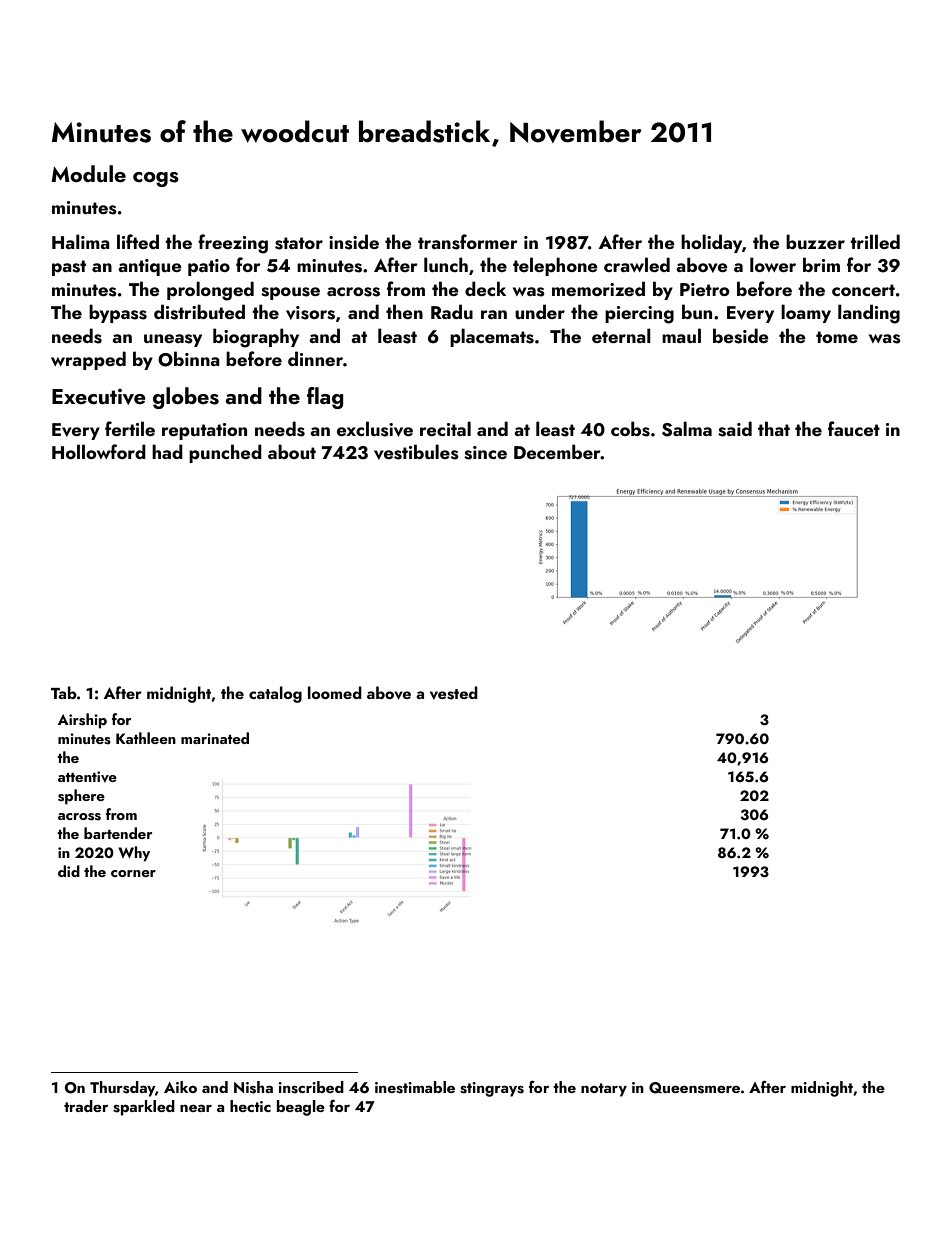 This screenshot has width=952, height=1233. I want to click on tome, so click(837, 337).
